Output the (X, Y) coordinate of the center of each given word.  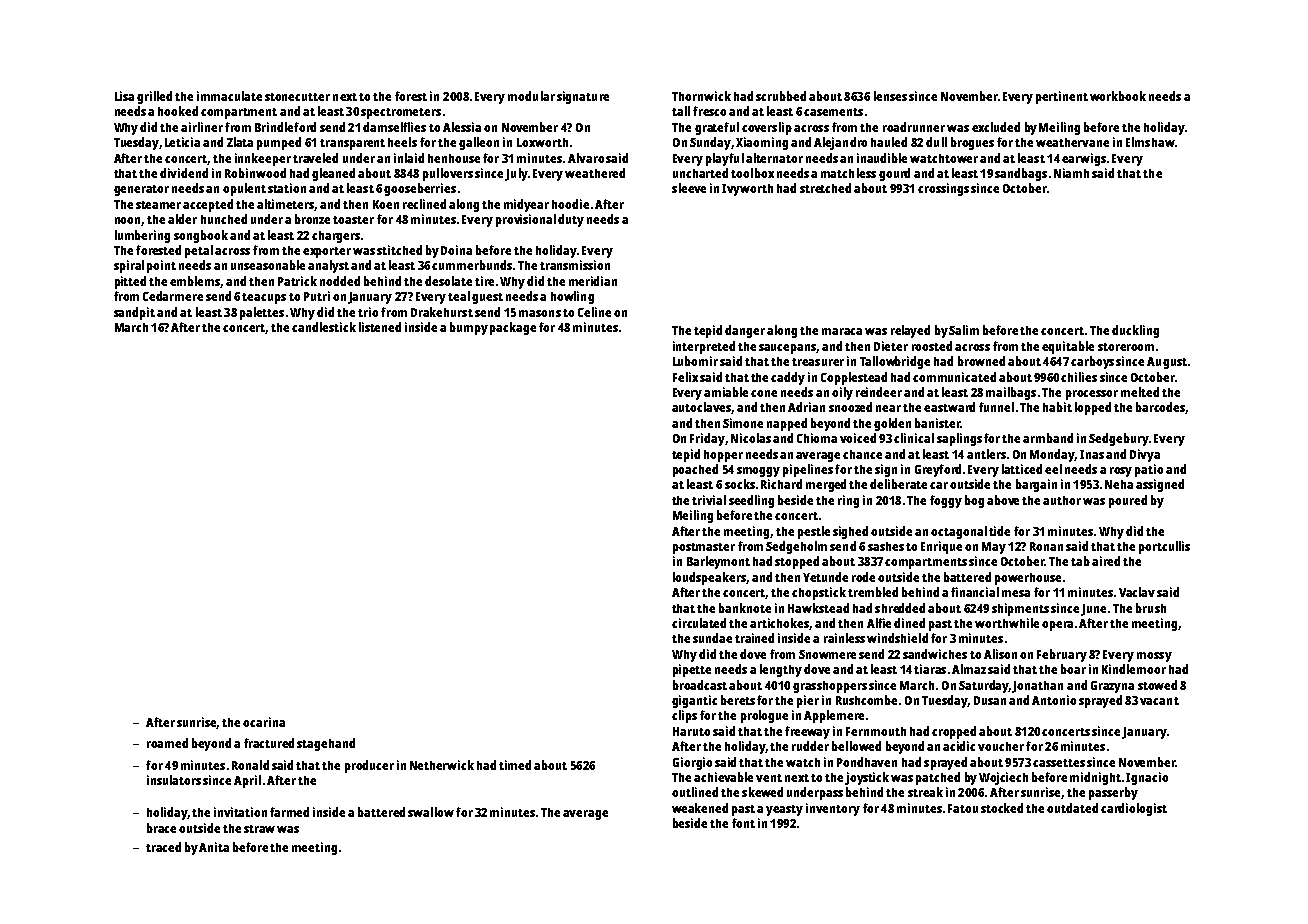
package (513, 328)
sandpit (134, 313)
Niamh (1071, 173)
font (743, 823)
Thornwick (701, 96)
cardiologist (1134, 809)
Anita (214, 847)
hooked (178, 111)
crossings (943, 189)
